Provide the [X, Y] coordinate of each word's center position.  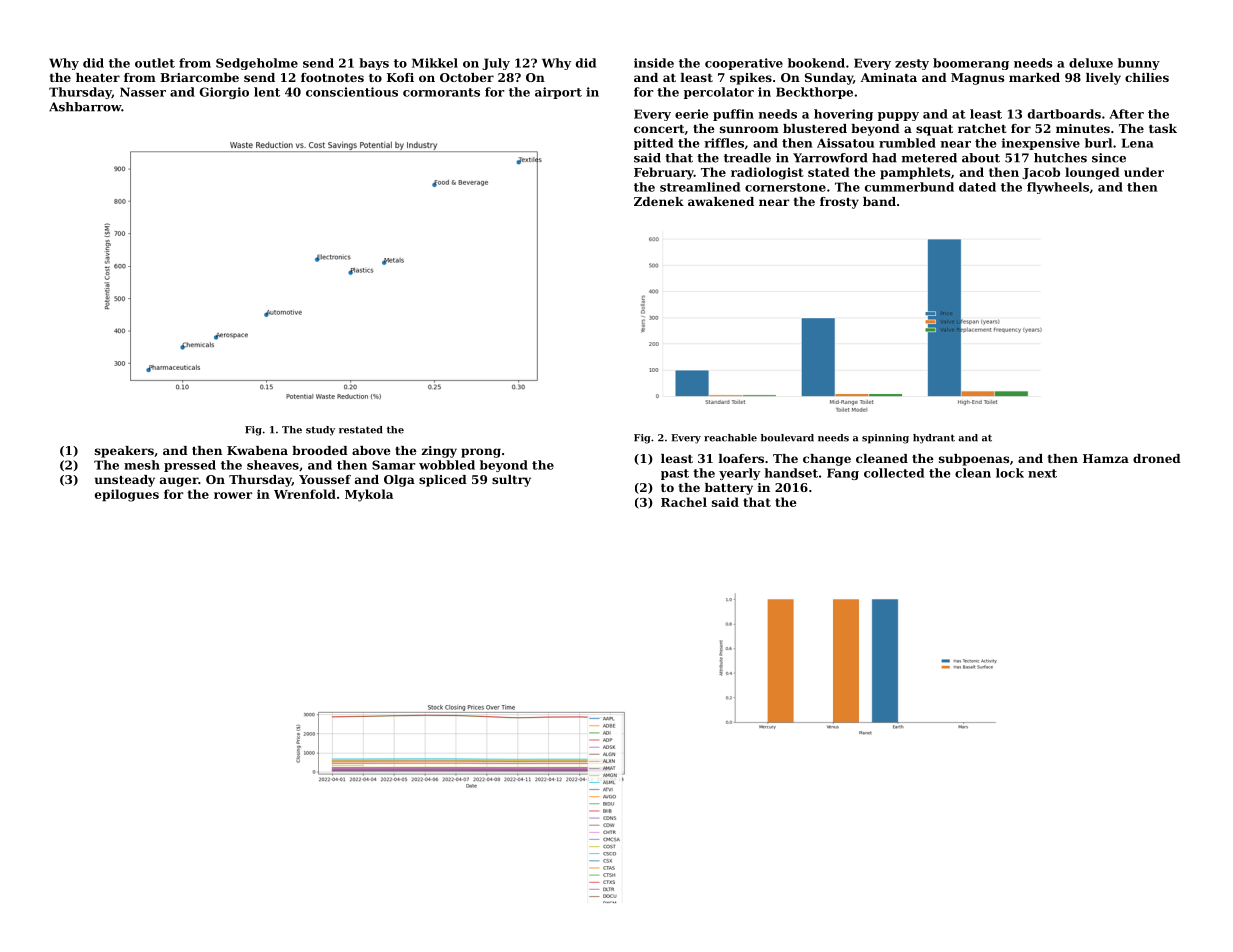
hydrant [934, 439]
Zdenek [659, 201]
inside [654, 63]
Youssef [325, 479]
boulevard [787, 438]
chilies [1147, 77]
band [879, 201]
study [320, 431]
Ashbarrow [85, 107]
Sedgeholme [257, 64]
